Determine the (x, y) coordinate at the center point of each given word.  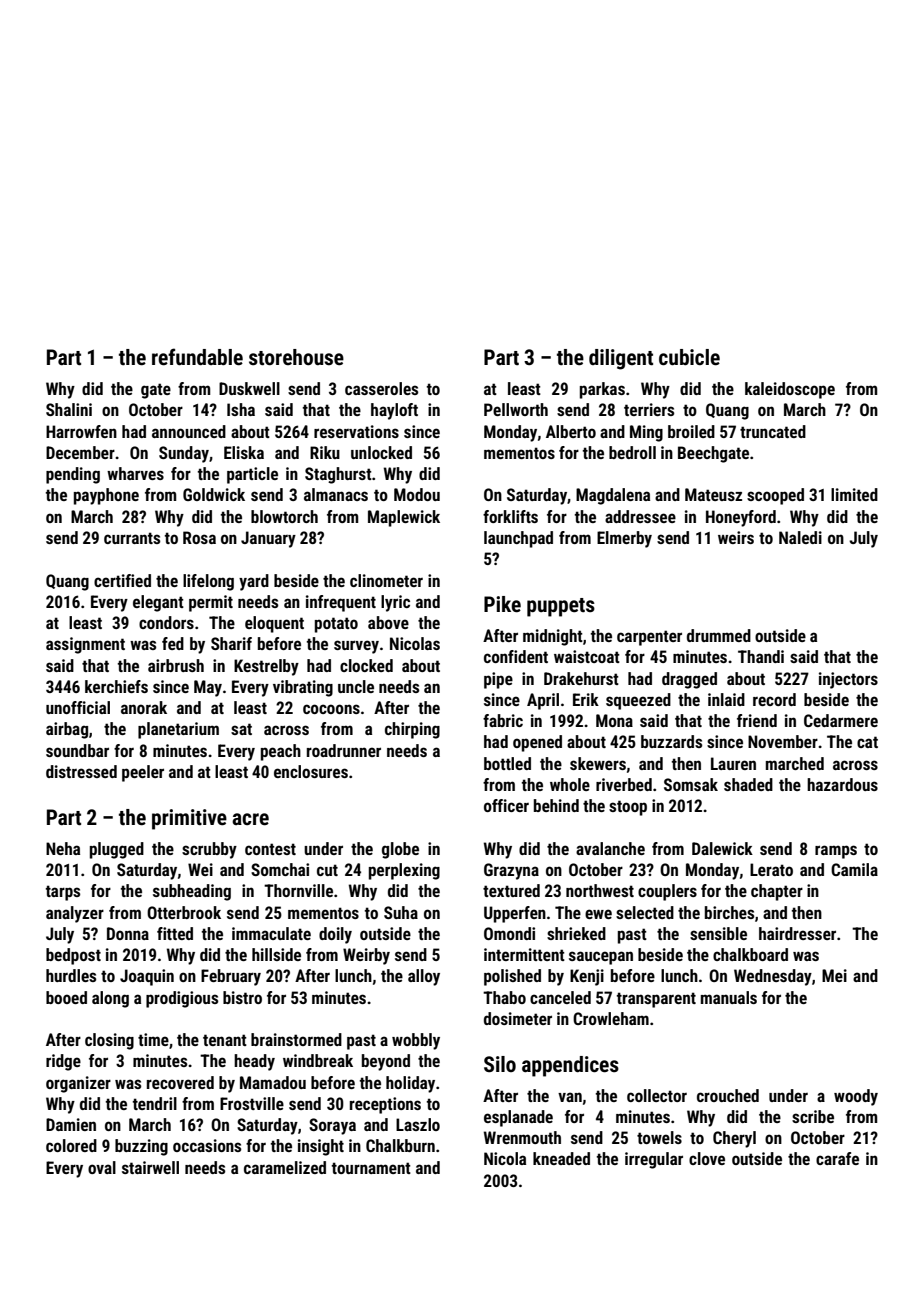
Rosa (199, 537)
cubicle (689, 357)
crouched (728, 1095)
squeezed (638, 701)
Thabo (504, 997)
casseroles (381, 388)
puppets (561, 607)
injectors (848, 680)
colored (71, 1145)
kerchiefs (116, 686)
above (388, 622)
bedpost (73, 956)
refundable (197, 357)
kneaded (561, 1158)
